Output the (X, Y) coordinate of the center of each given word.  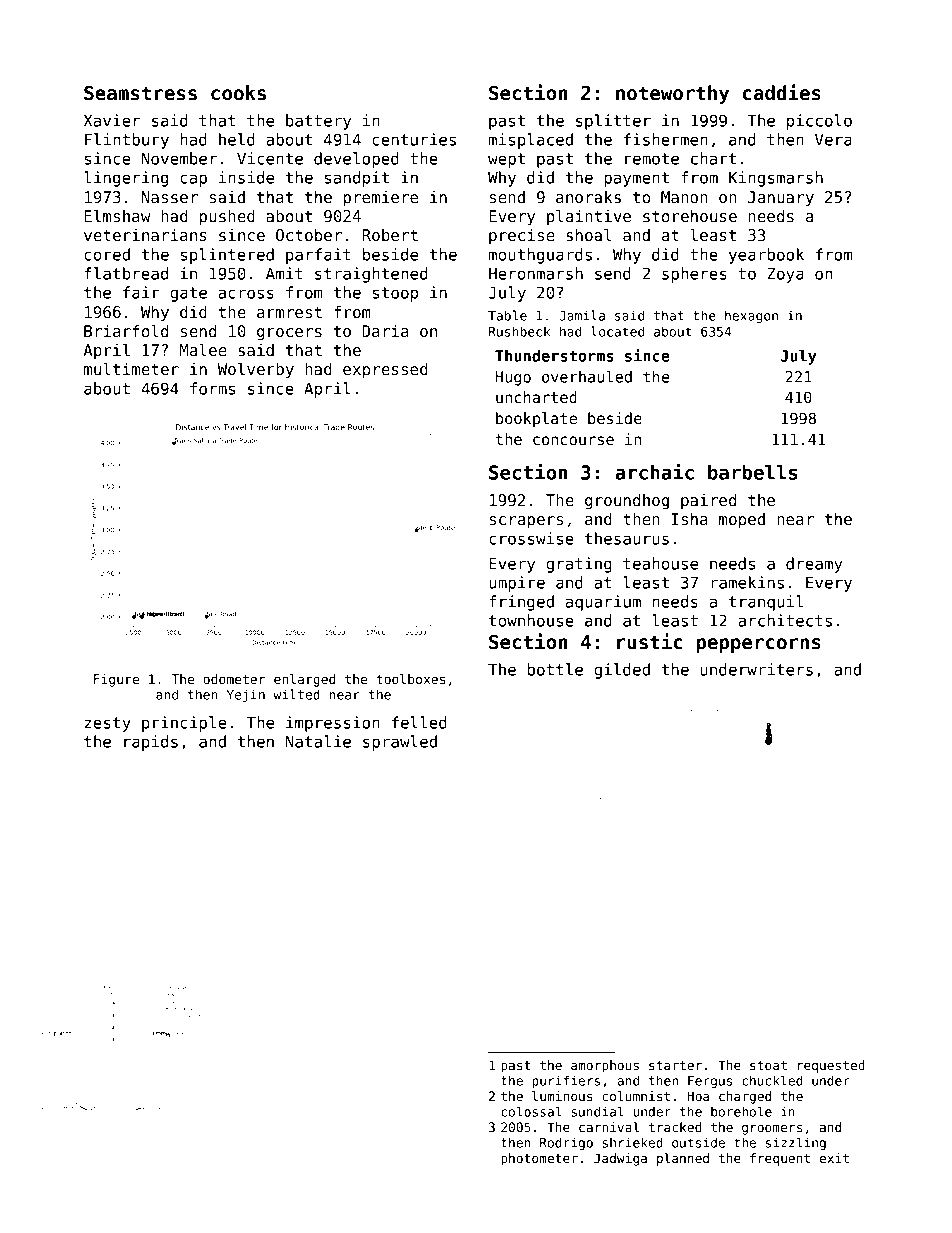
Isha (690, 519)
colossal (531, 1111)
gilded (622, 671)
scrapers (526, 522)
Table (507, 315)
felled (419, 722)
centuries (414, 139)
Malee (203, 350)
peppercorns (758, 645)
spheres (694, 275)
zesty (107, 724)
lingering (126, 179)
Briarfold (126, 331)
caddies (782, 92)
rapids (151, 743)
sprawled (400, 743)
